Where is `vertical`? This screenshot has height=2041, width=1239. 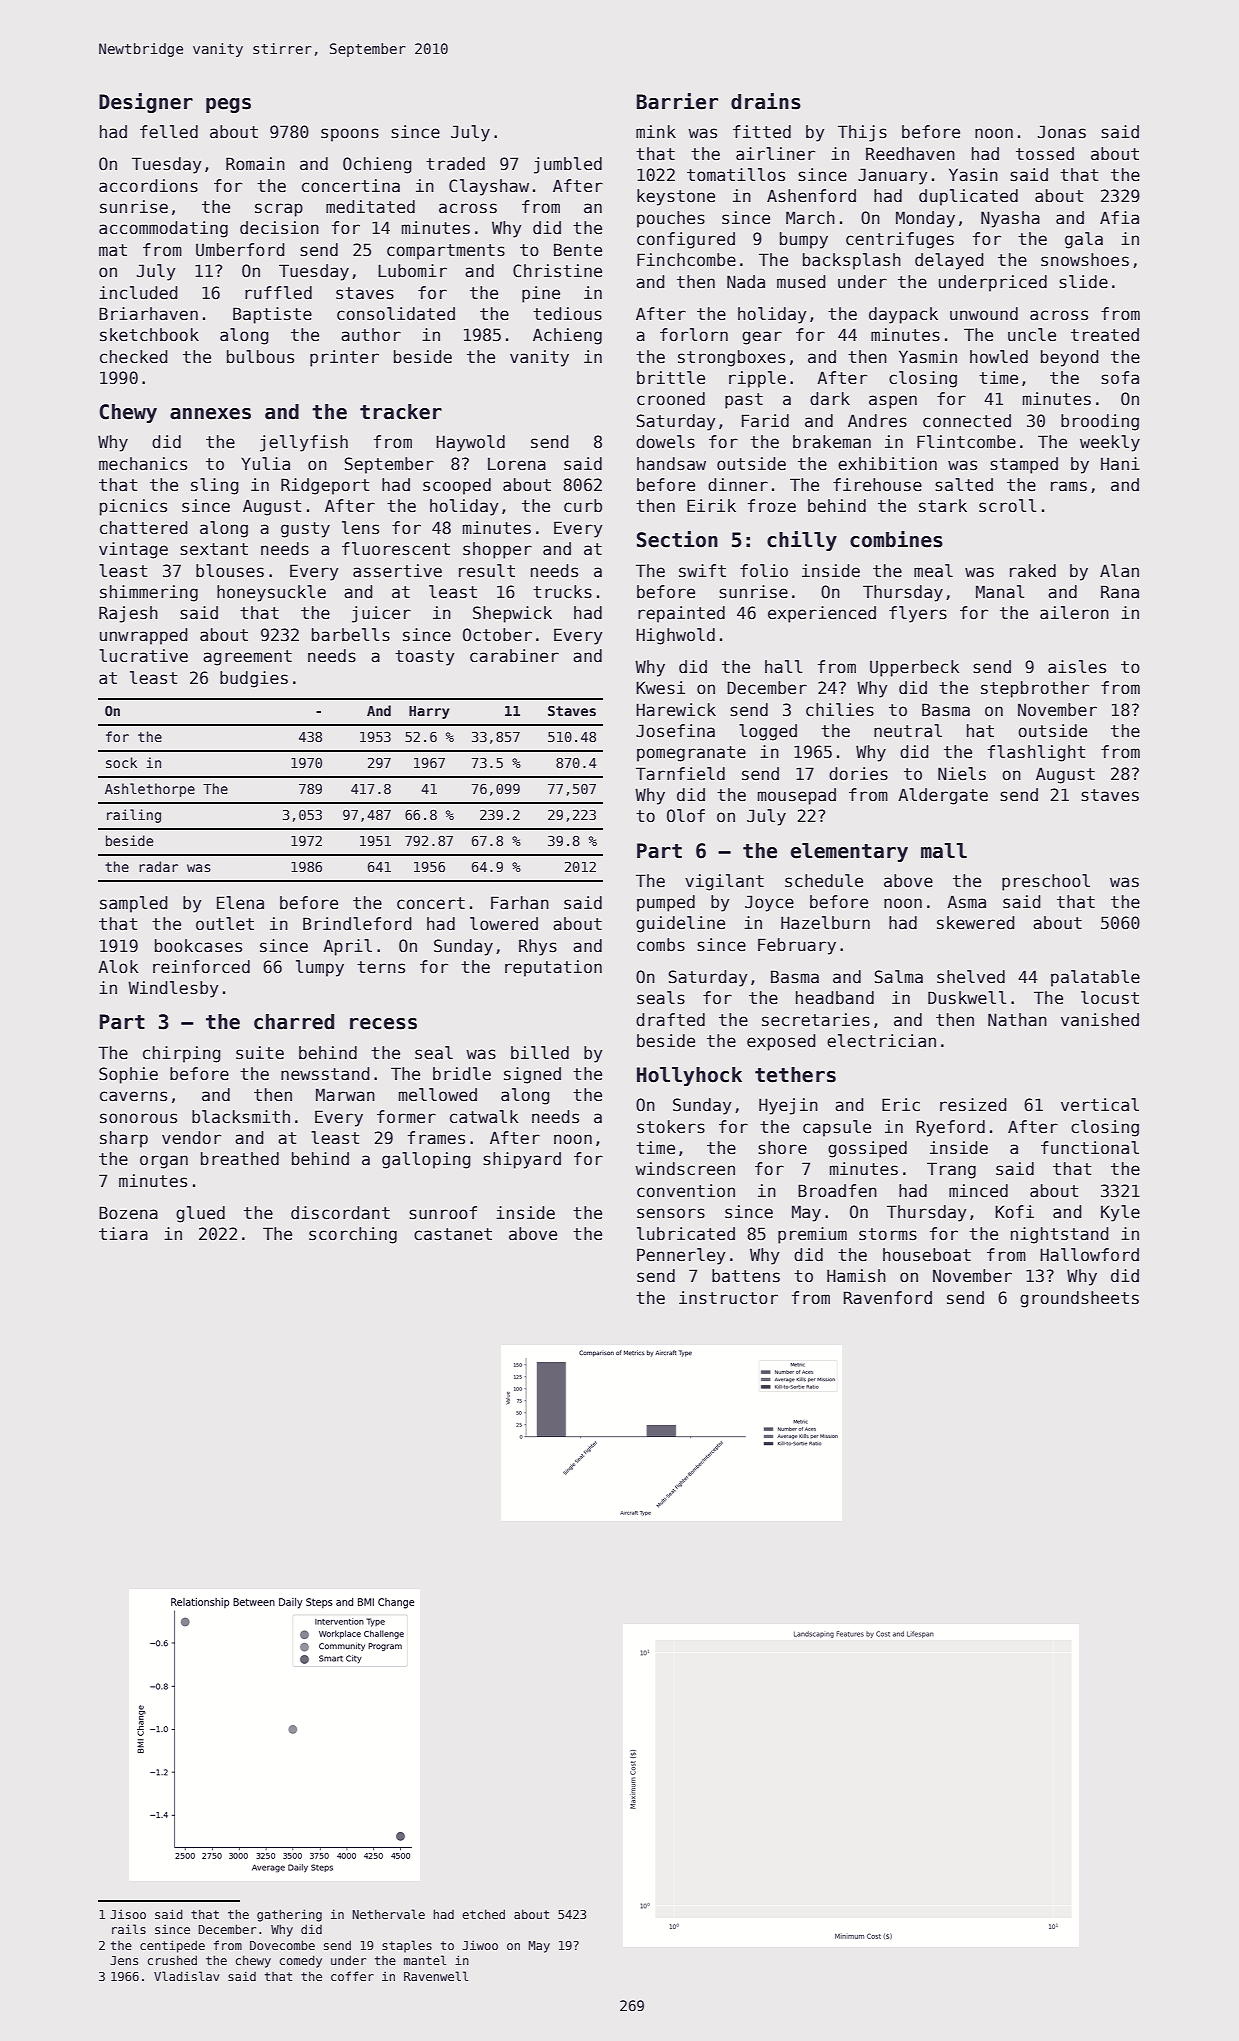
vertical is located at coordinates (1100, 1105).
